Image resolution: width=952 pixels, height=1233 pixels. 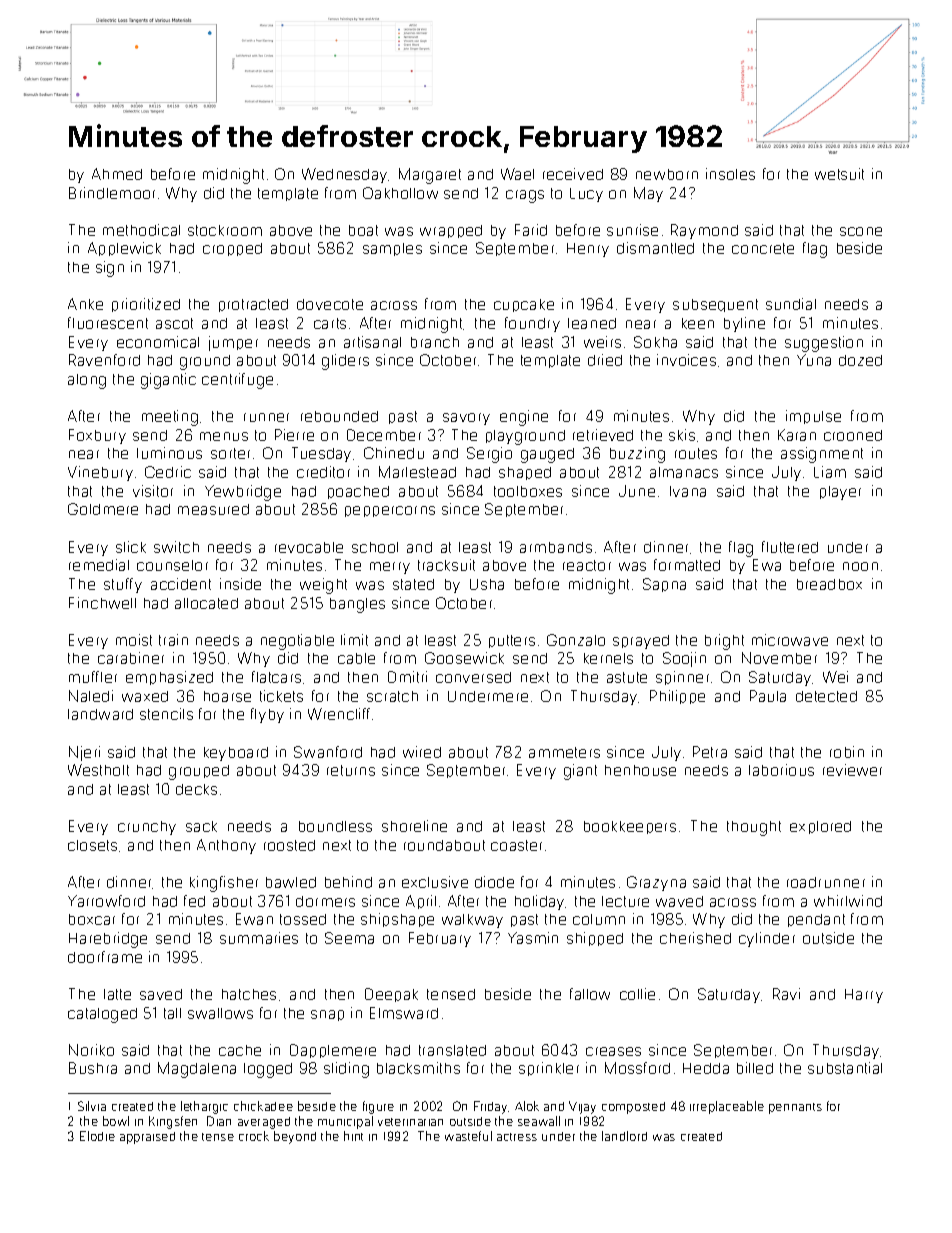 I want to click on stockroom, so click(x=225, y=230).
